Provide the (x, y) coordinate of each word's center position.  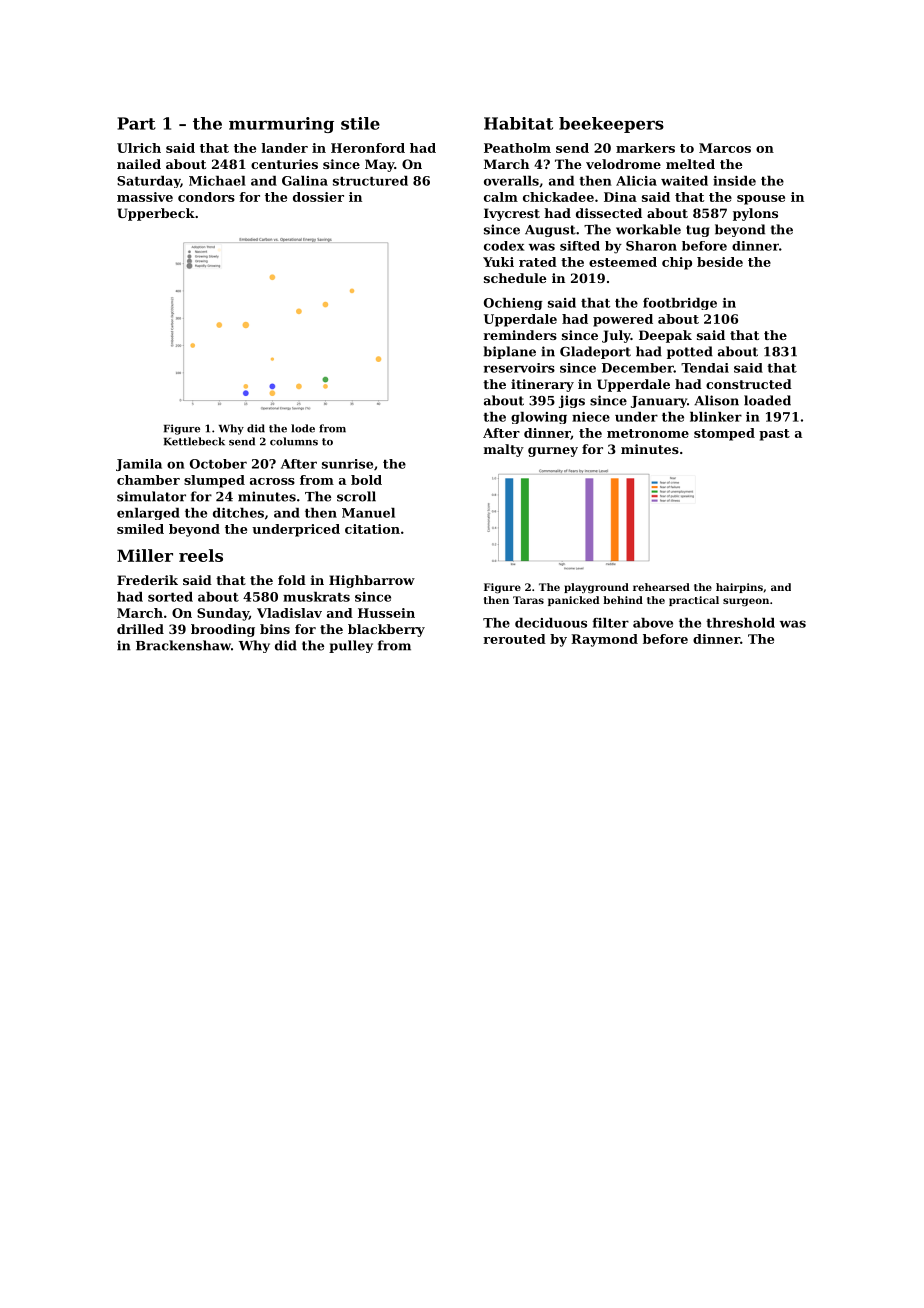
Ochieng (513, 304)
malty (504, 450)
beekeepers (611, 125)
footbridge (680, 304)
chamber (148, 480)
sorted (170, 597)
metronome (648, 433)
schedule (515, 278)
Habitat (518, 123)
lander (285, 148)
